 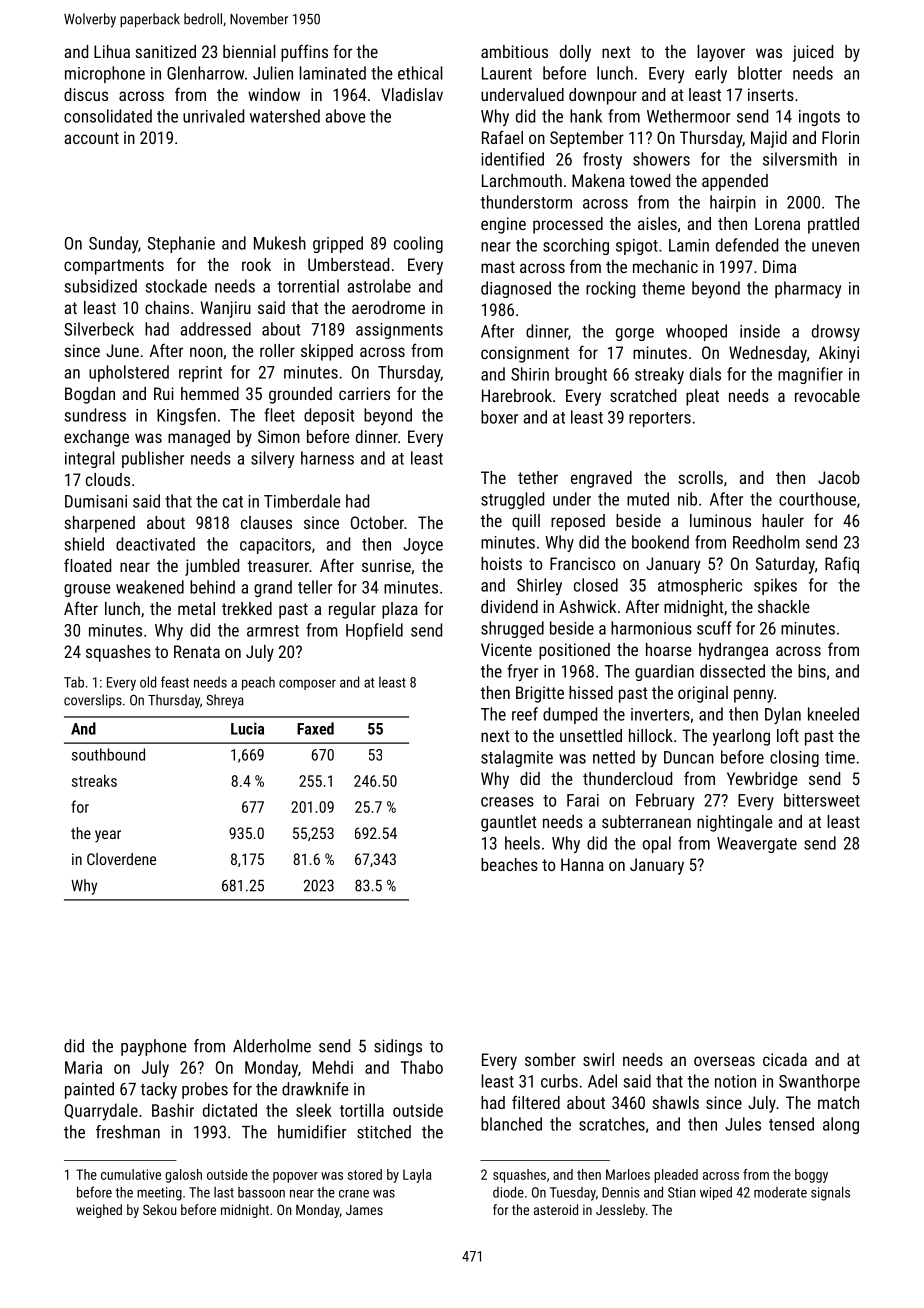 I want to click on Reedholm, so click(x=766, y=542).
